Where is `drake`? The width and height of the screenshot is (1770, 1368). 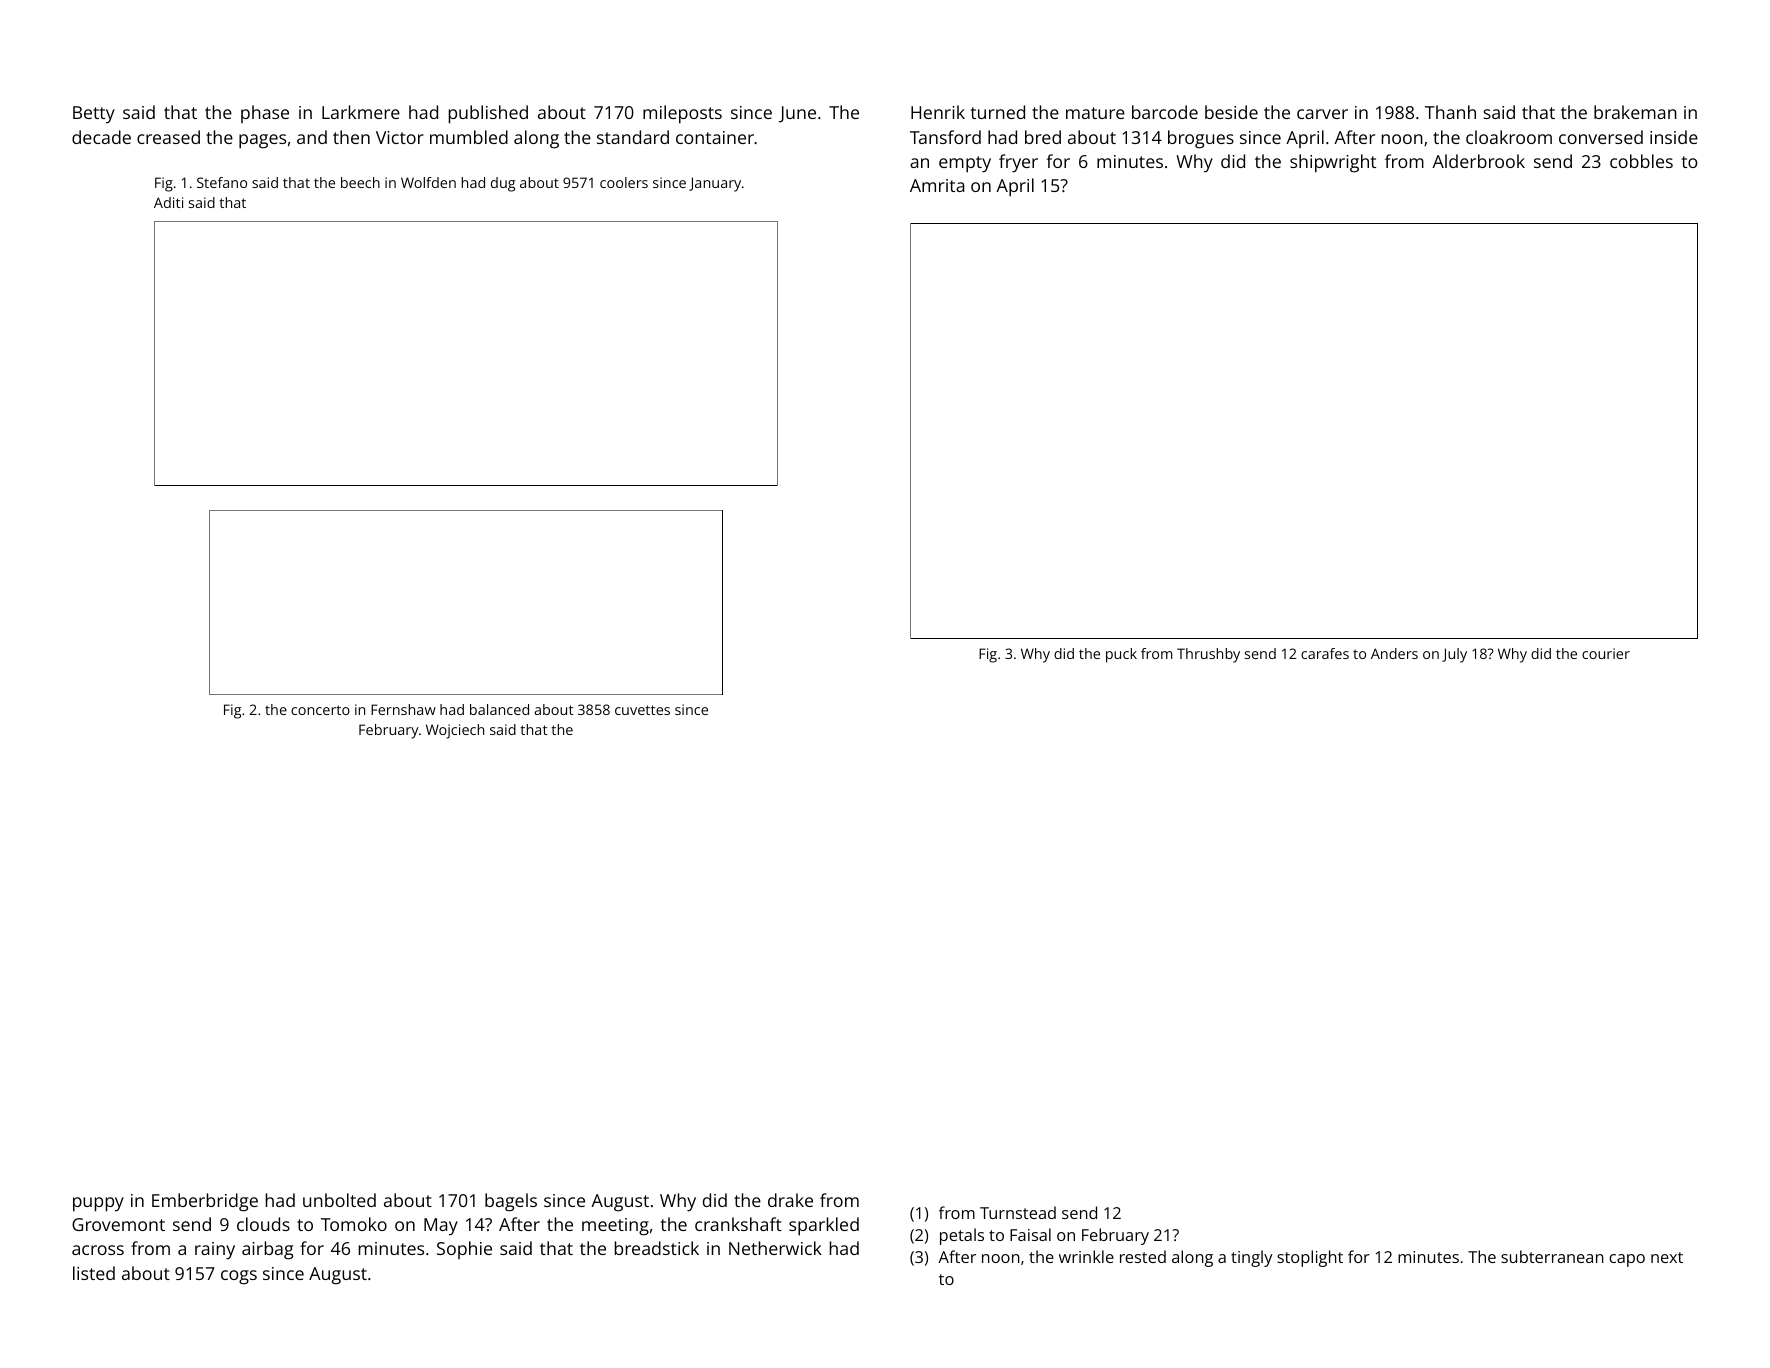
drake is located at coordinates (790, 1200).
